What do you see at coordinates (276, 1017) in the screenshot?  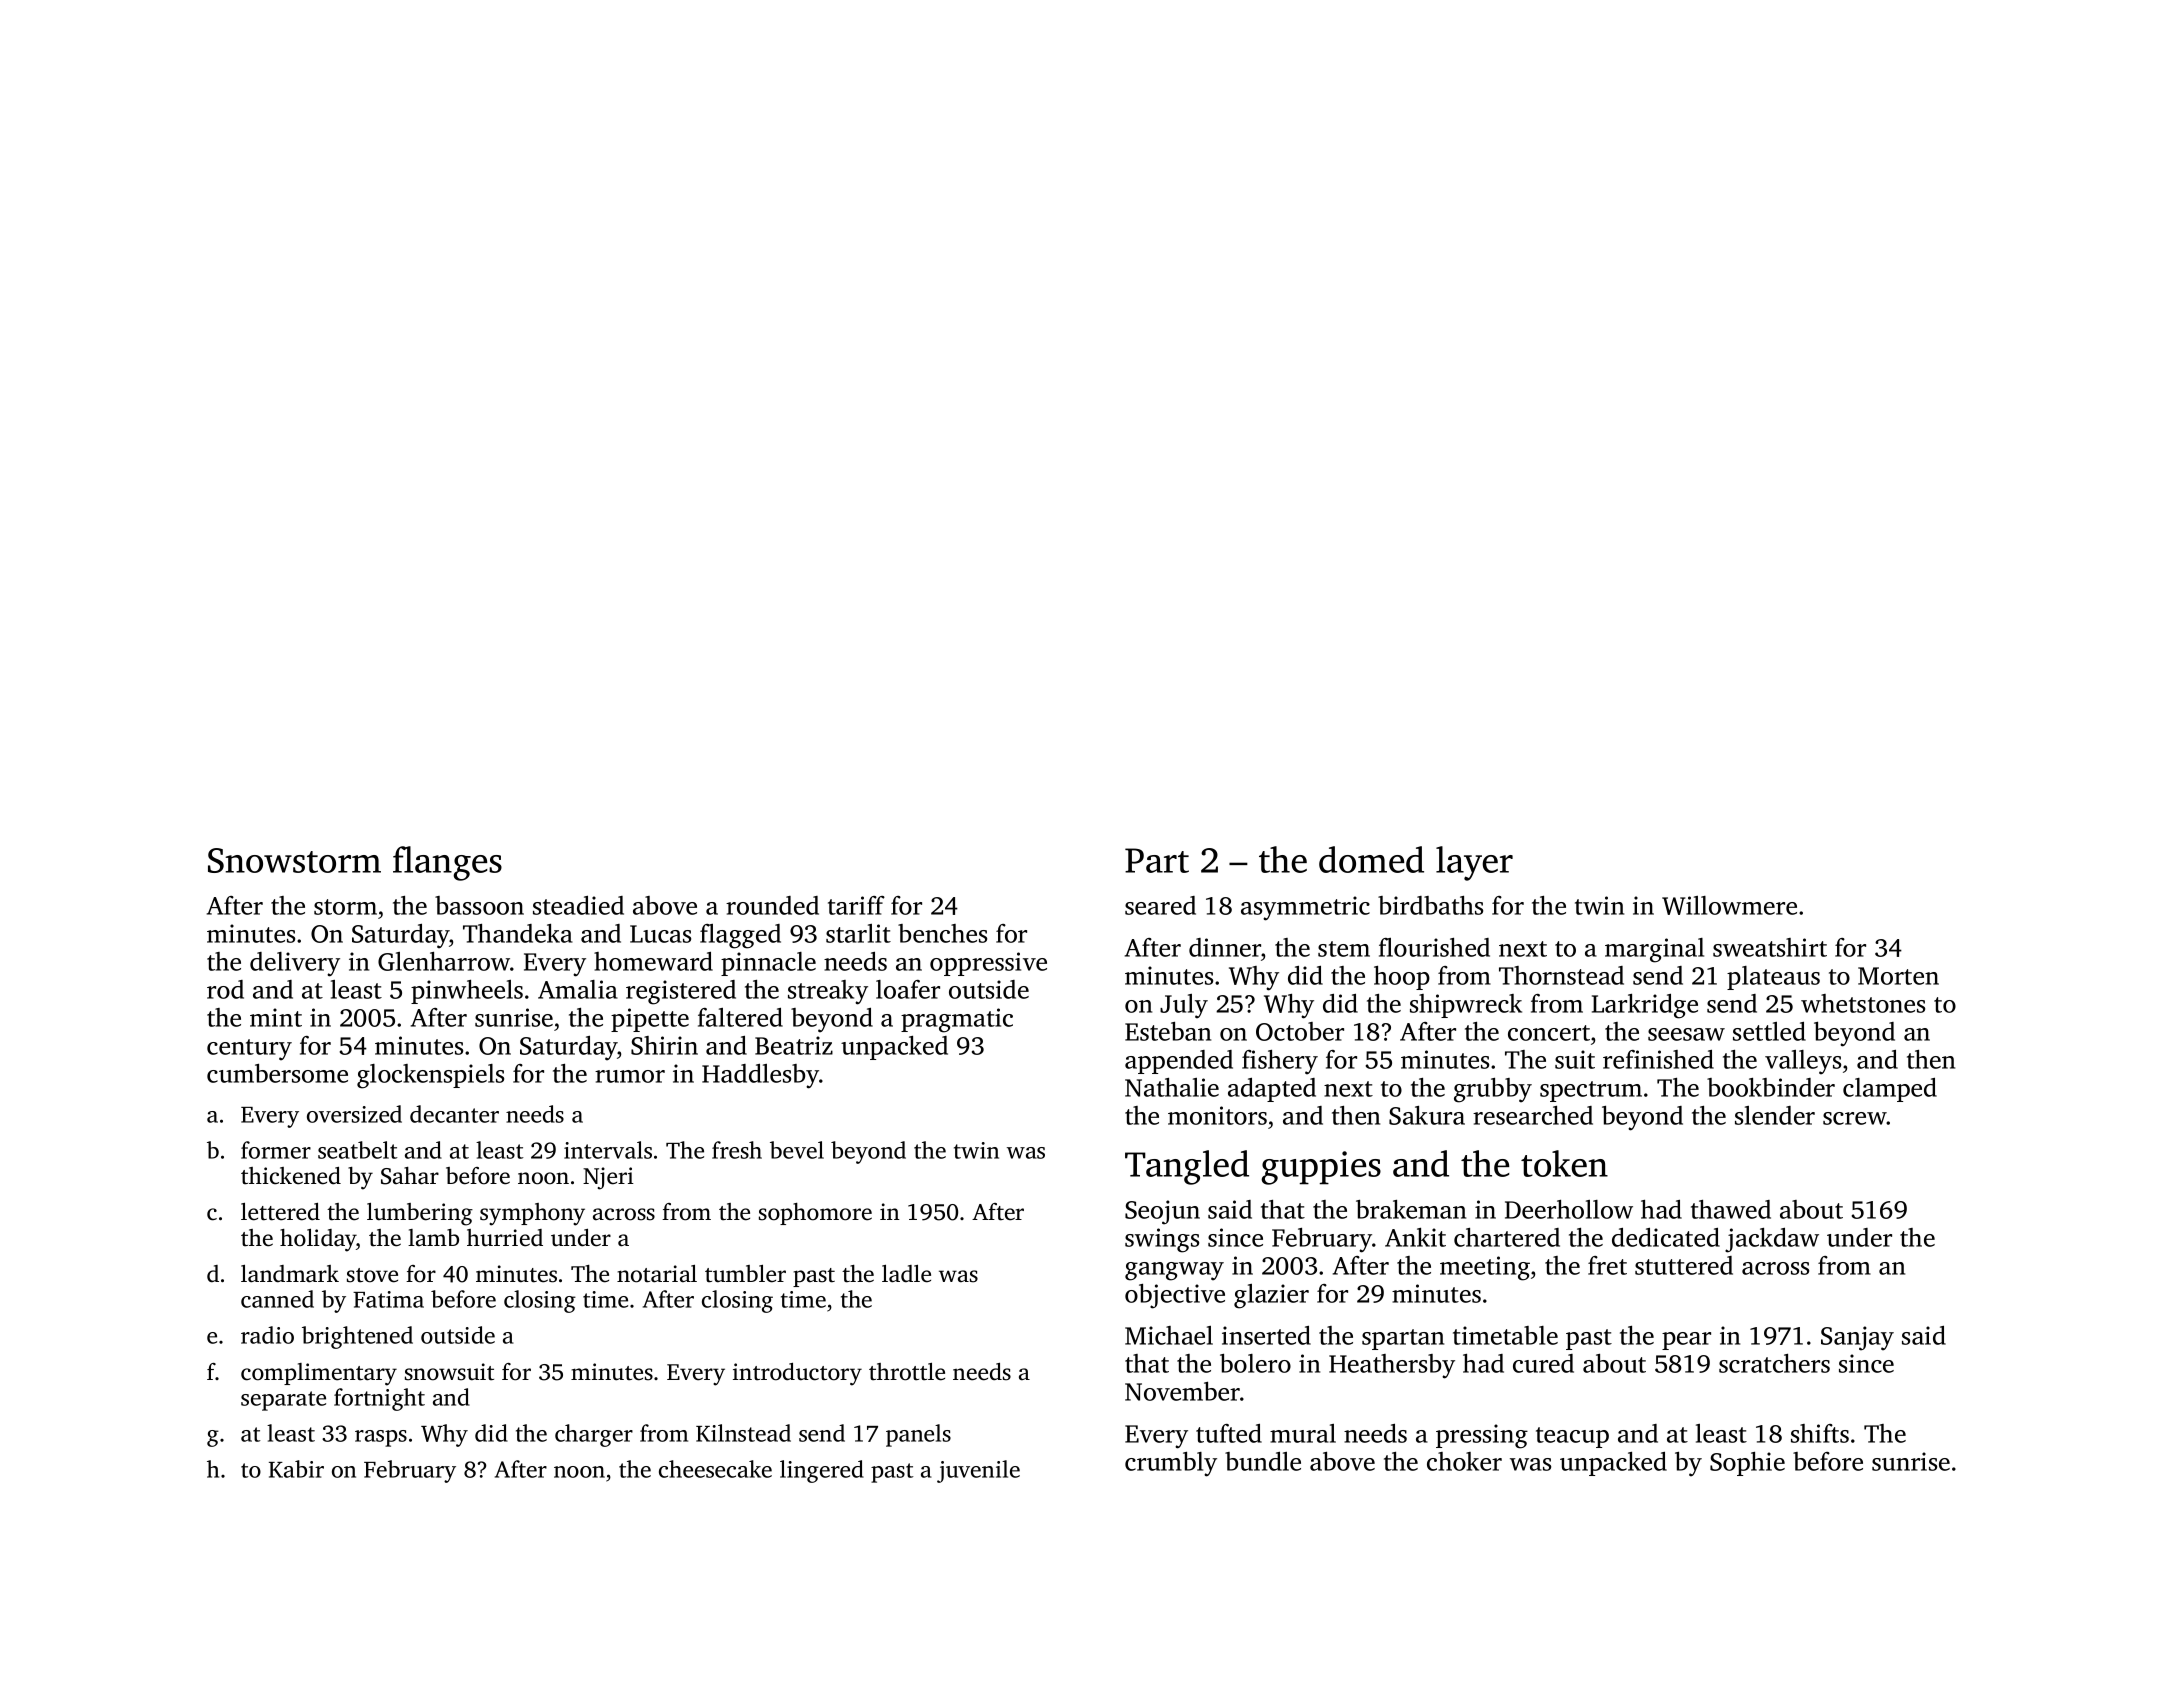 I see `mint` at bounding box center [276, 1017].
